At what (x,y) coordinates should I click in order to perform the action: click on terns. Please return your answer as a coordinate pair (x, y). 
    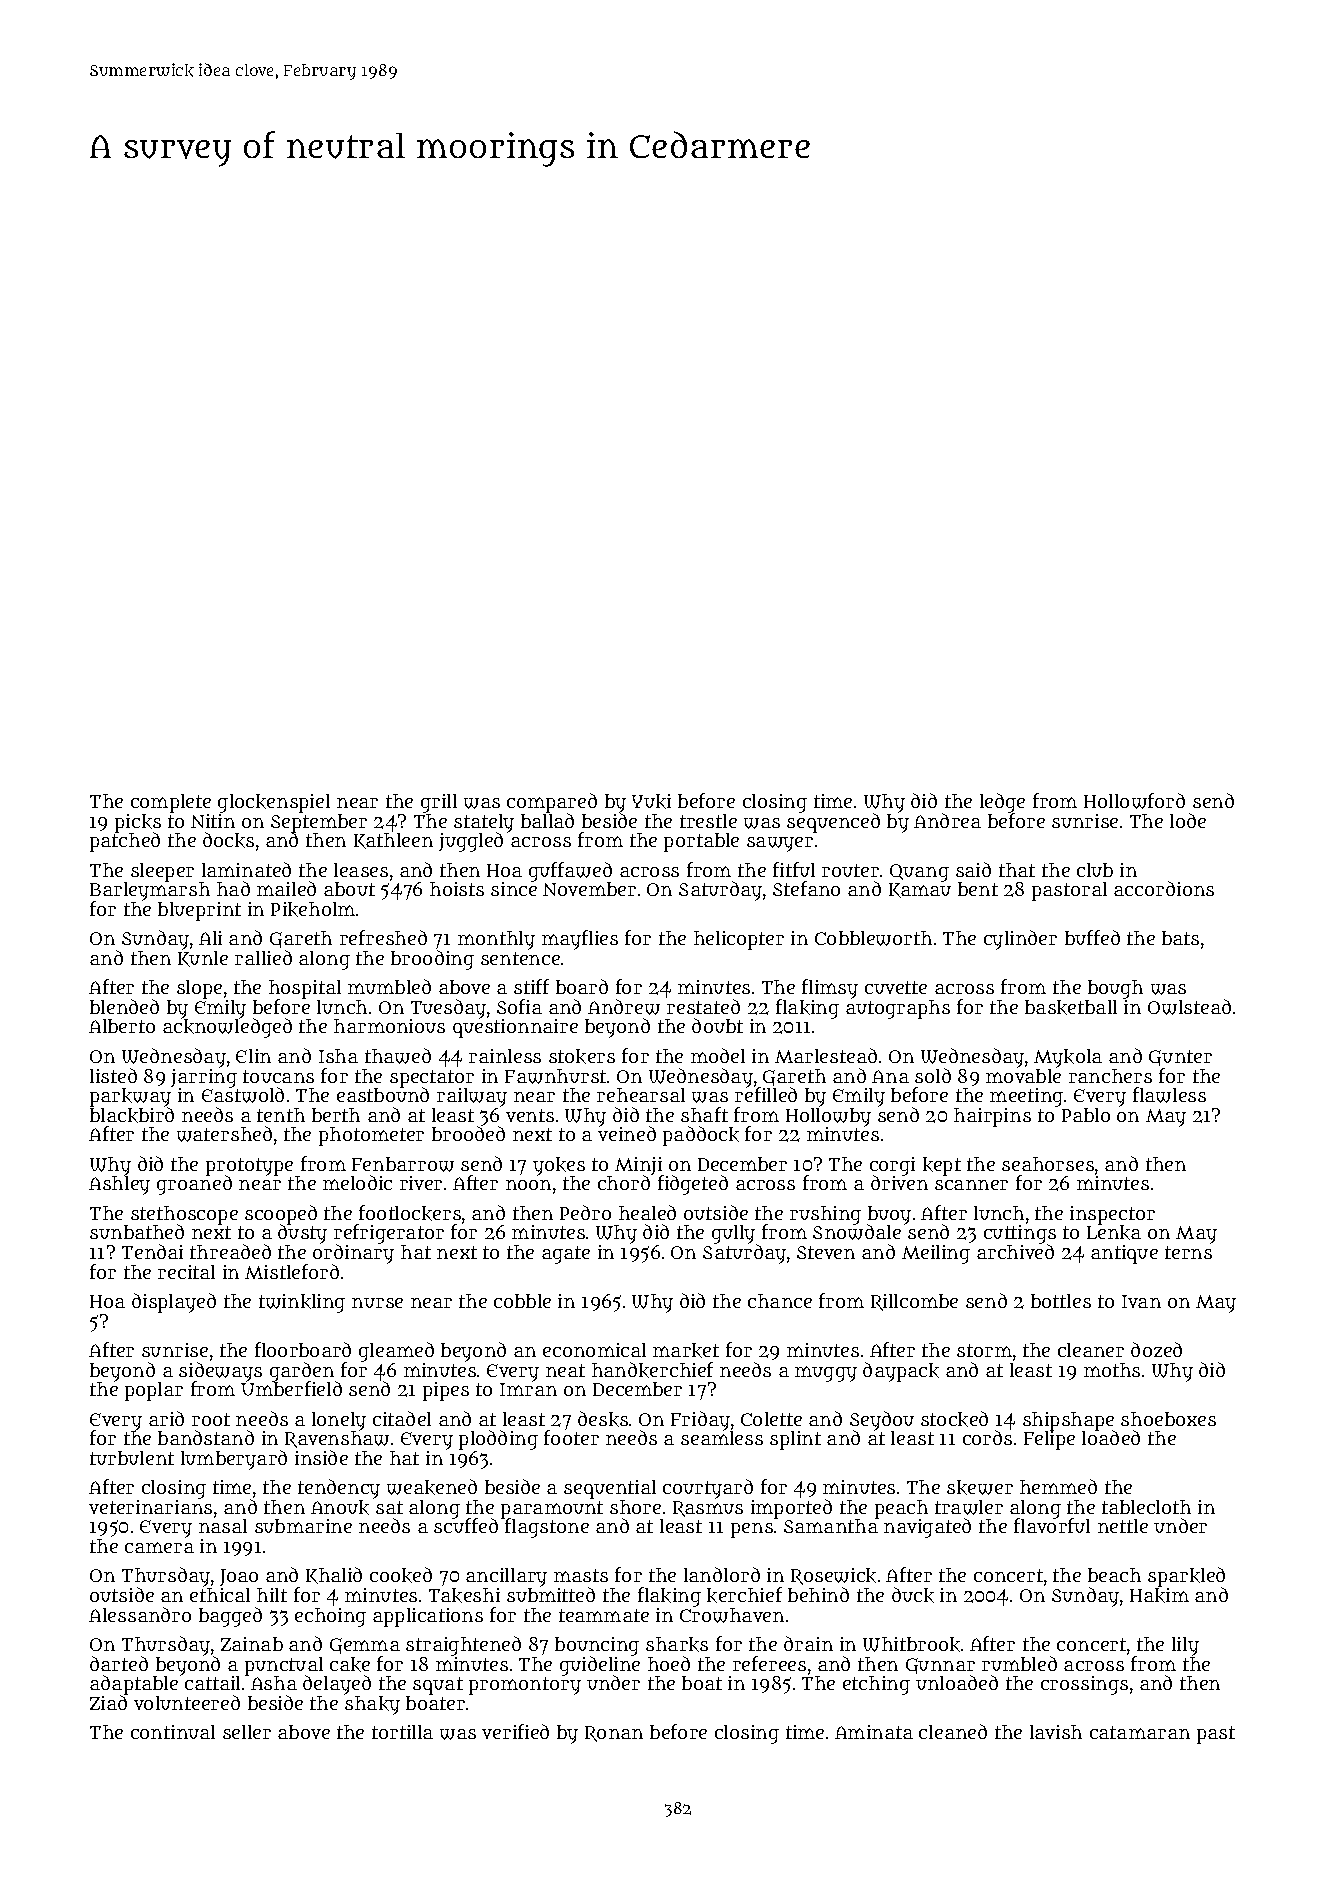
    Looking at the image, I should click on (1188, 1252).
